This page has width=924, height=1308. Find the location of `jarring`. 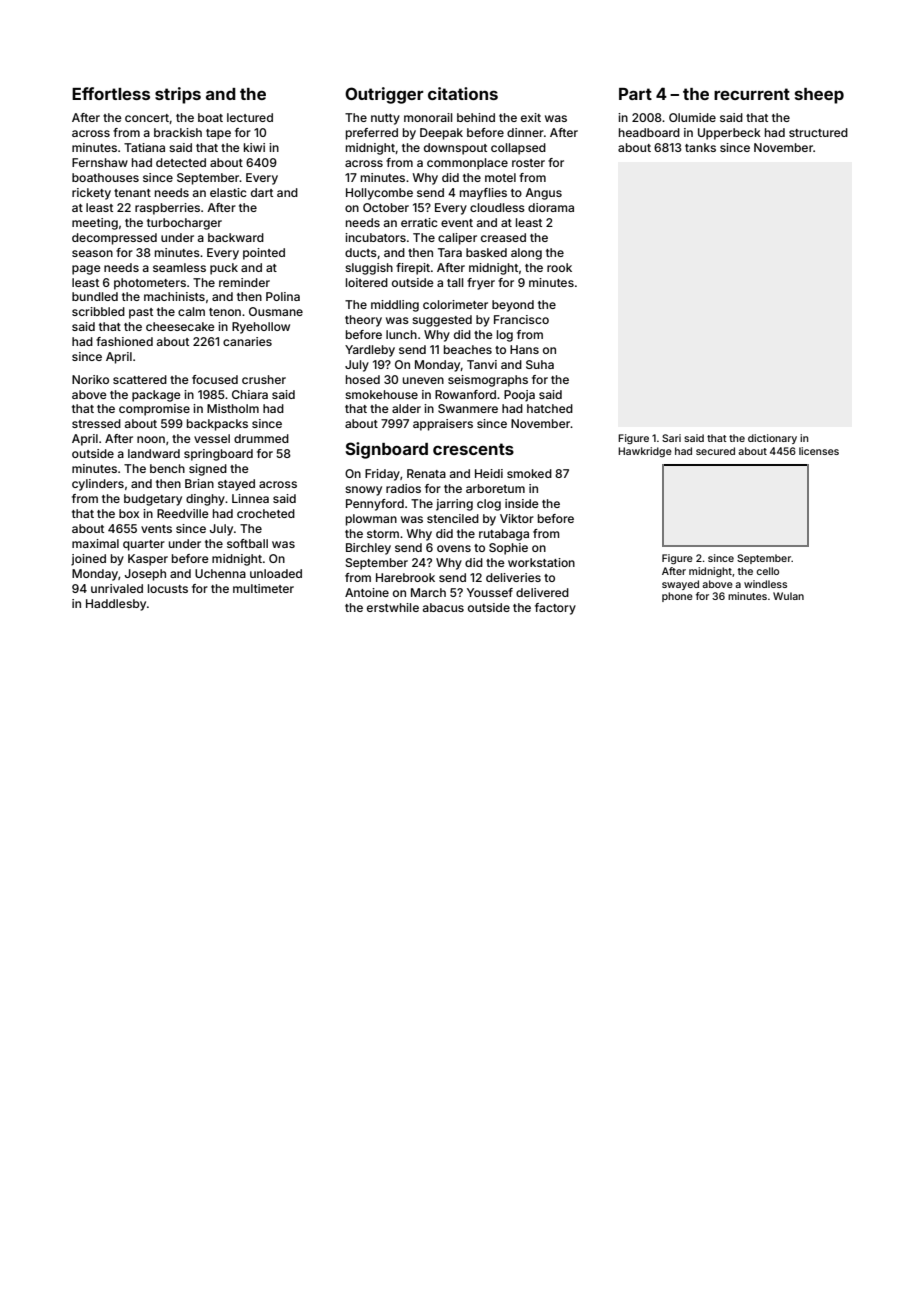

jarring is located at coordinates (454, 505).
